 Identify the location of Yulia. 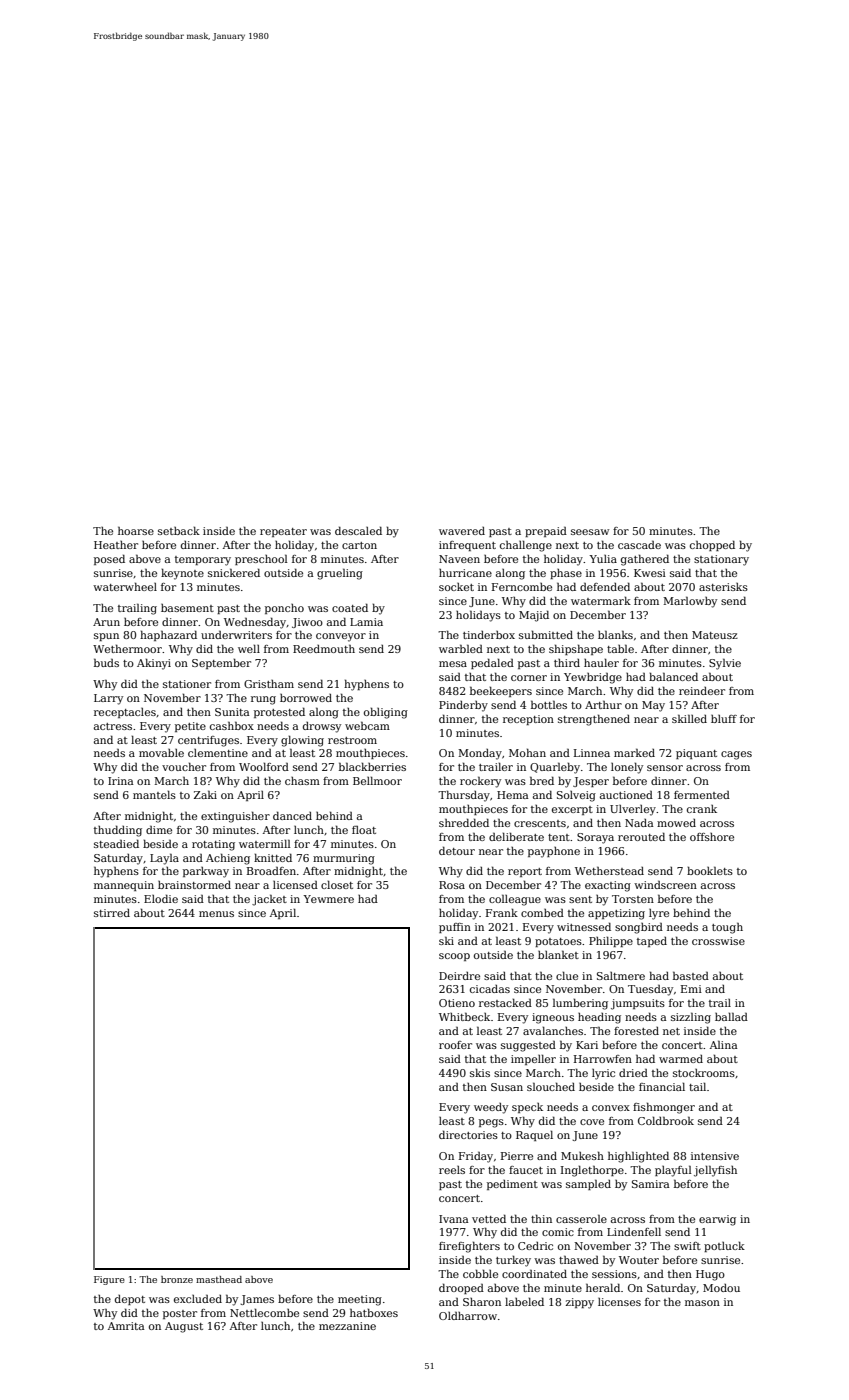
(603, 559).
